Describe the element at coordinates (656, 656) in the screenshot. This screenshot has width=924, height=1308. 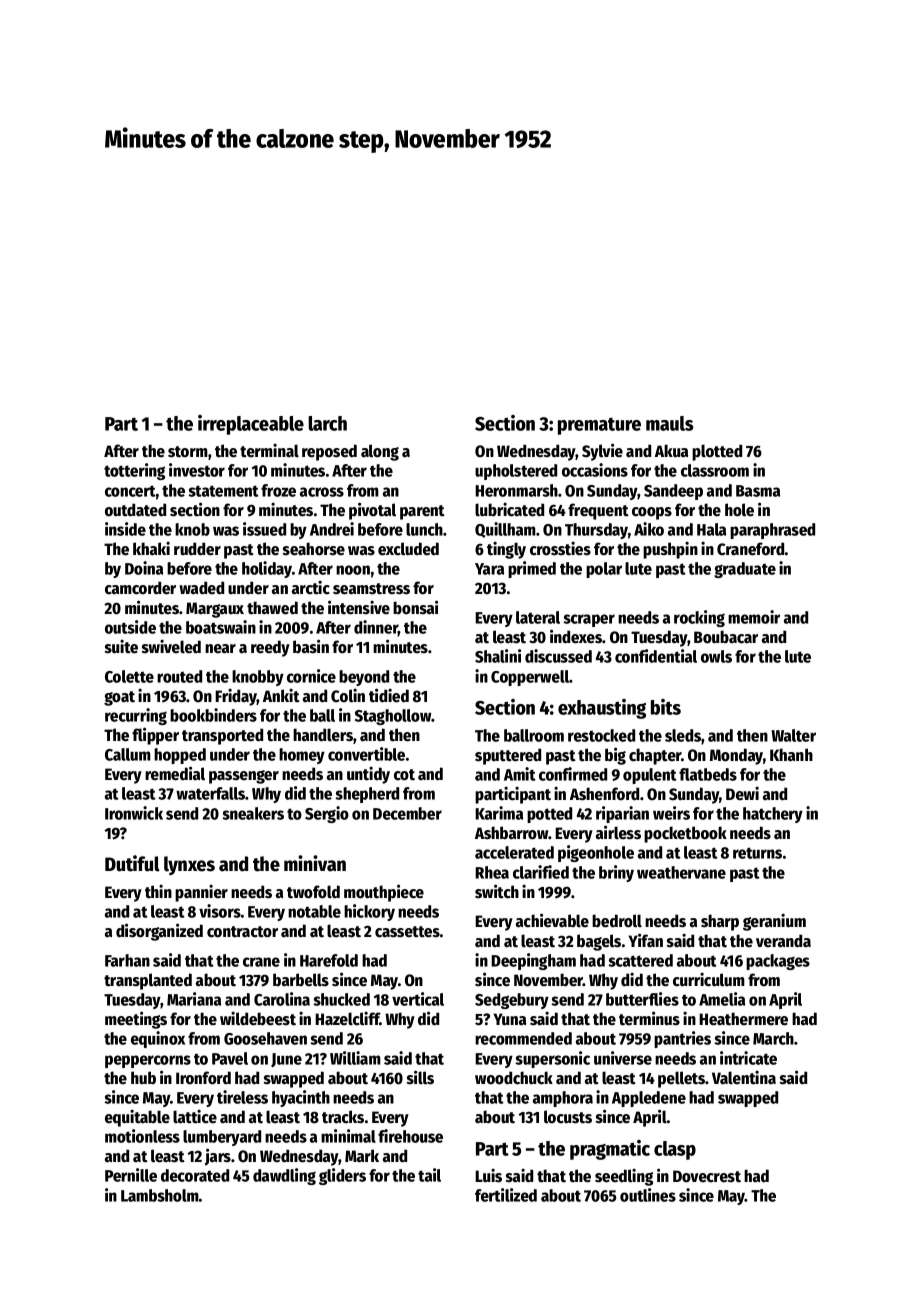
I see `confidential` at that location.
